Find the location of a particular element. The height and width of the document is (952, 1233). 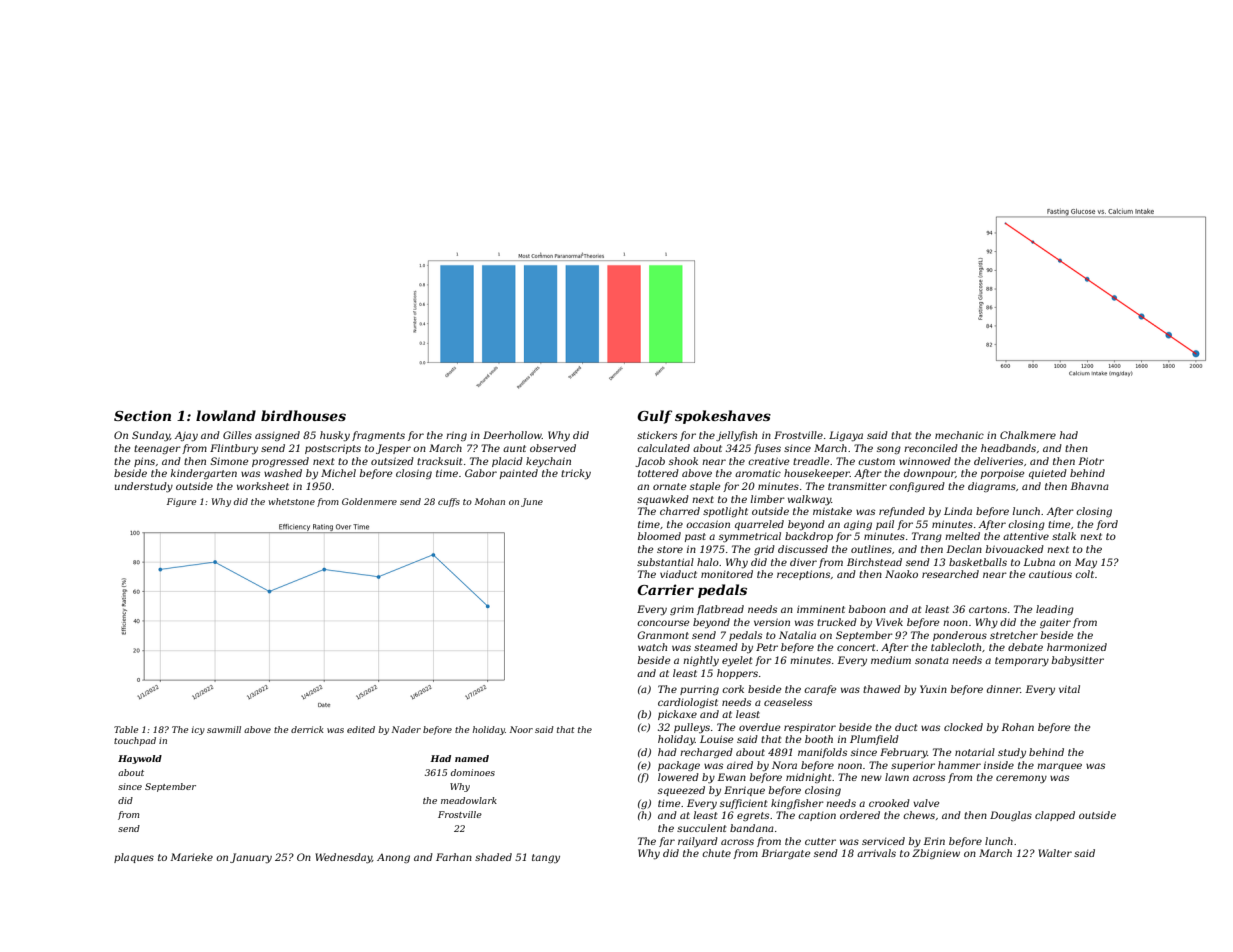

stickers is located at coordinates (657, 435).
